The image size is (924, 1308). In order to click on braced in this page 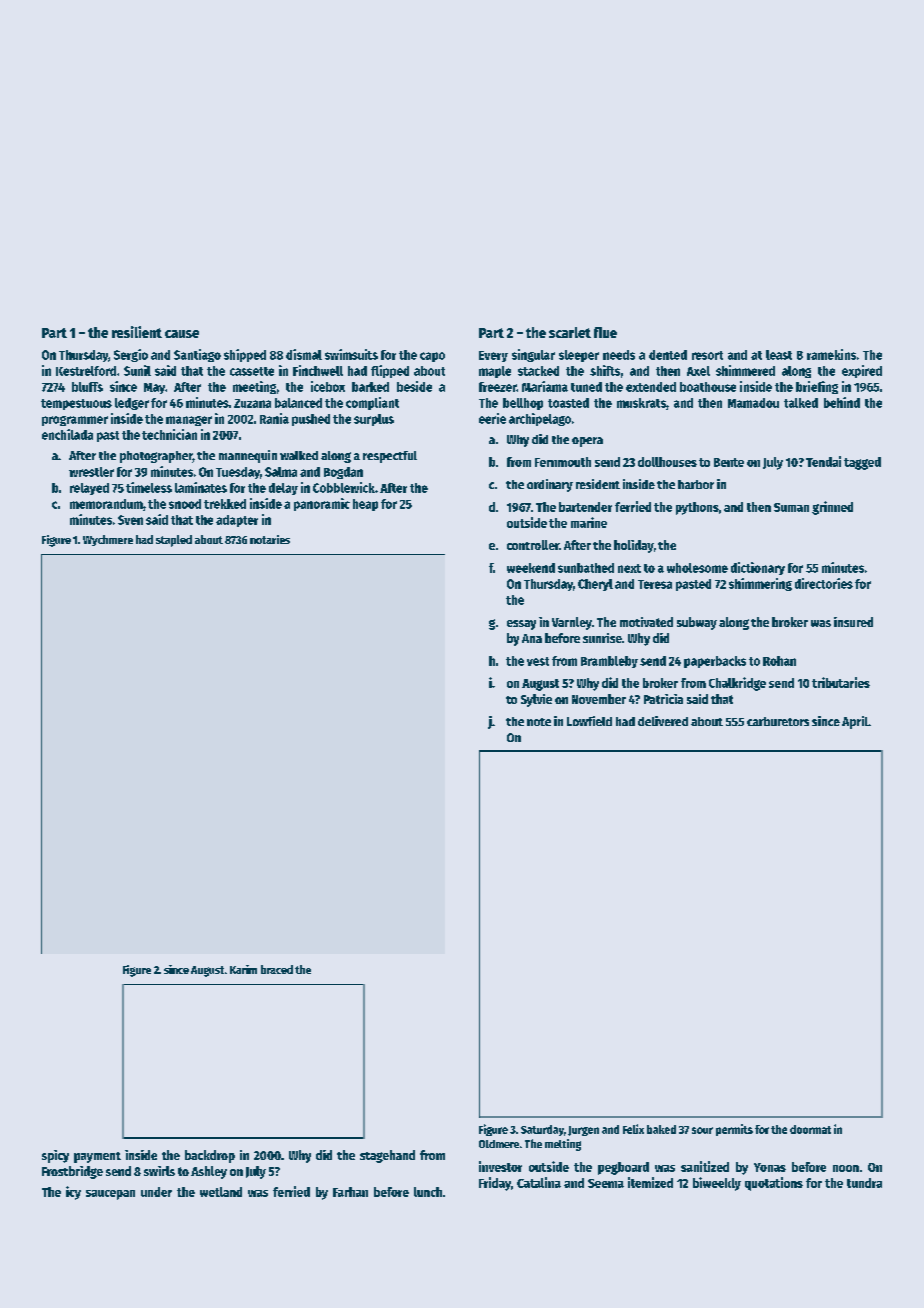, I will do `click(277, 969)`.
